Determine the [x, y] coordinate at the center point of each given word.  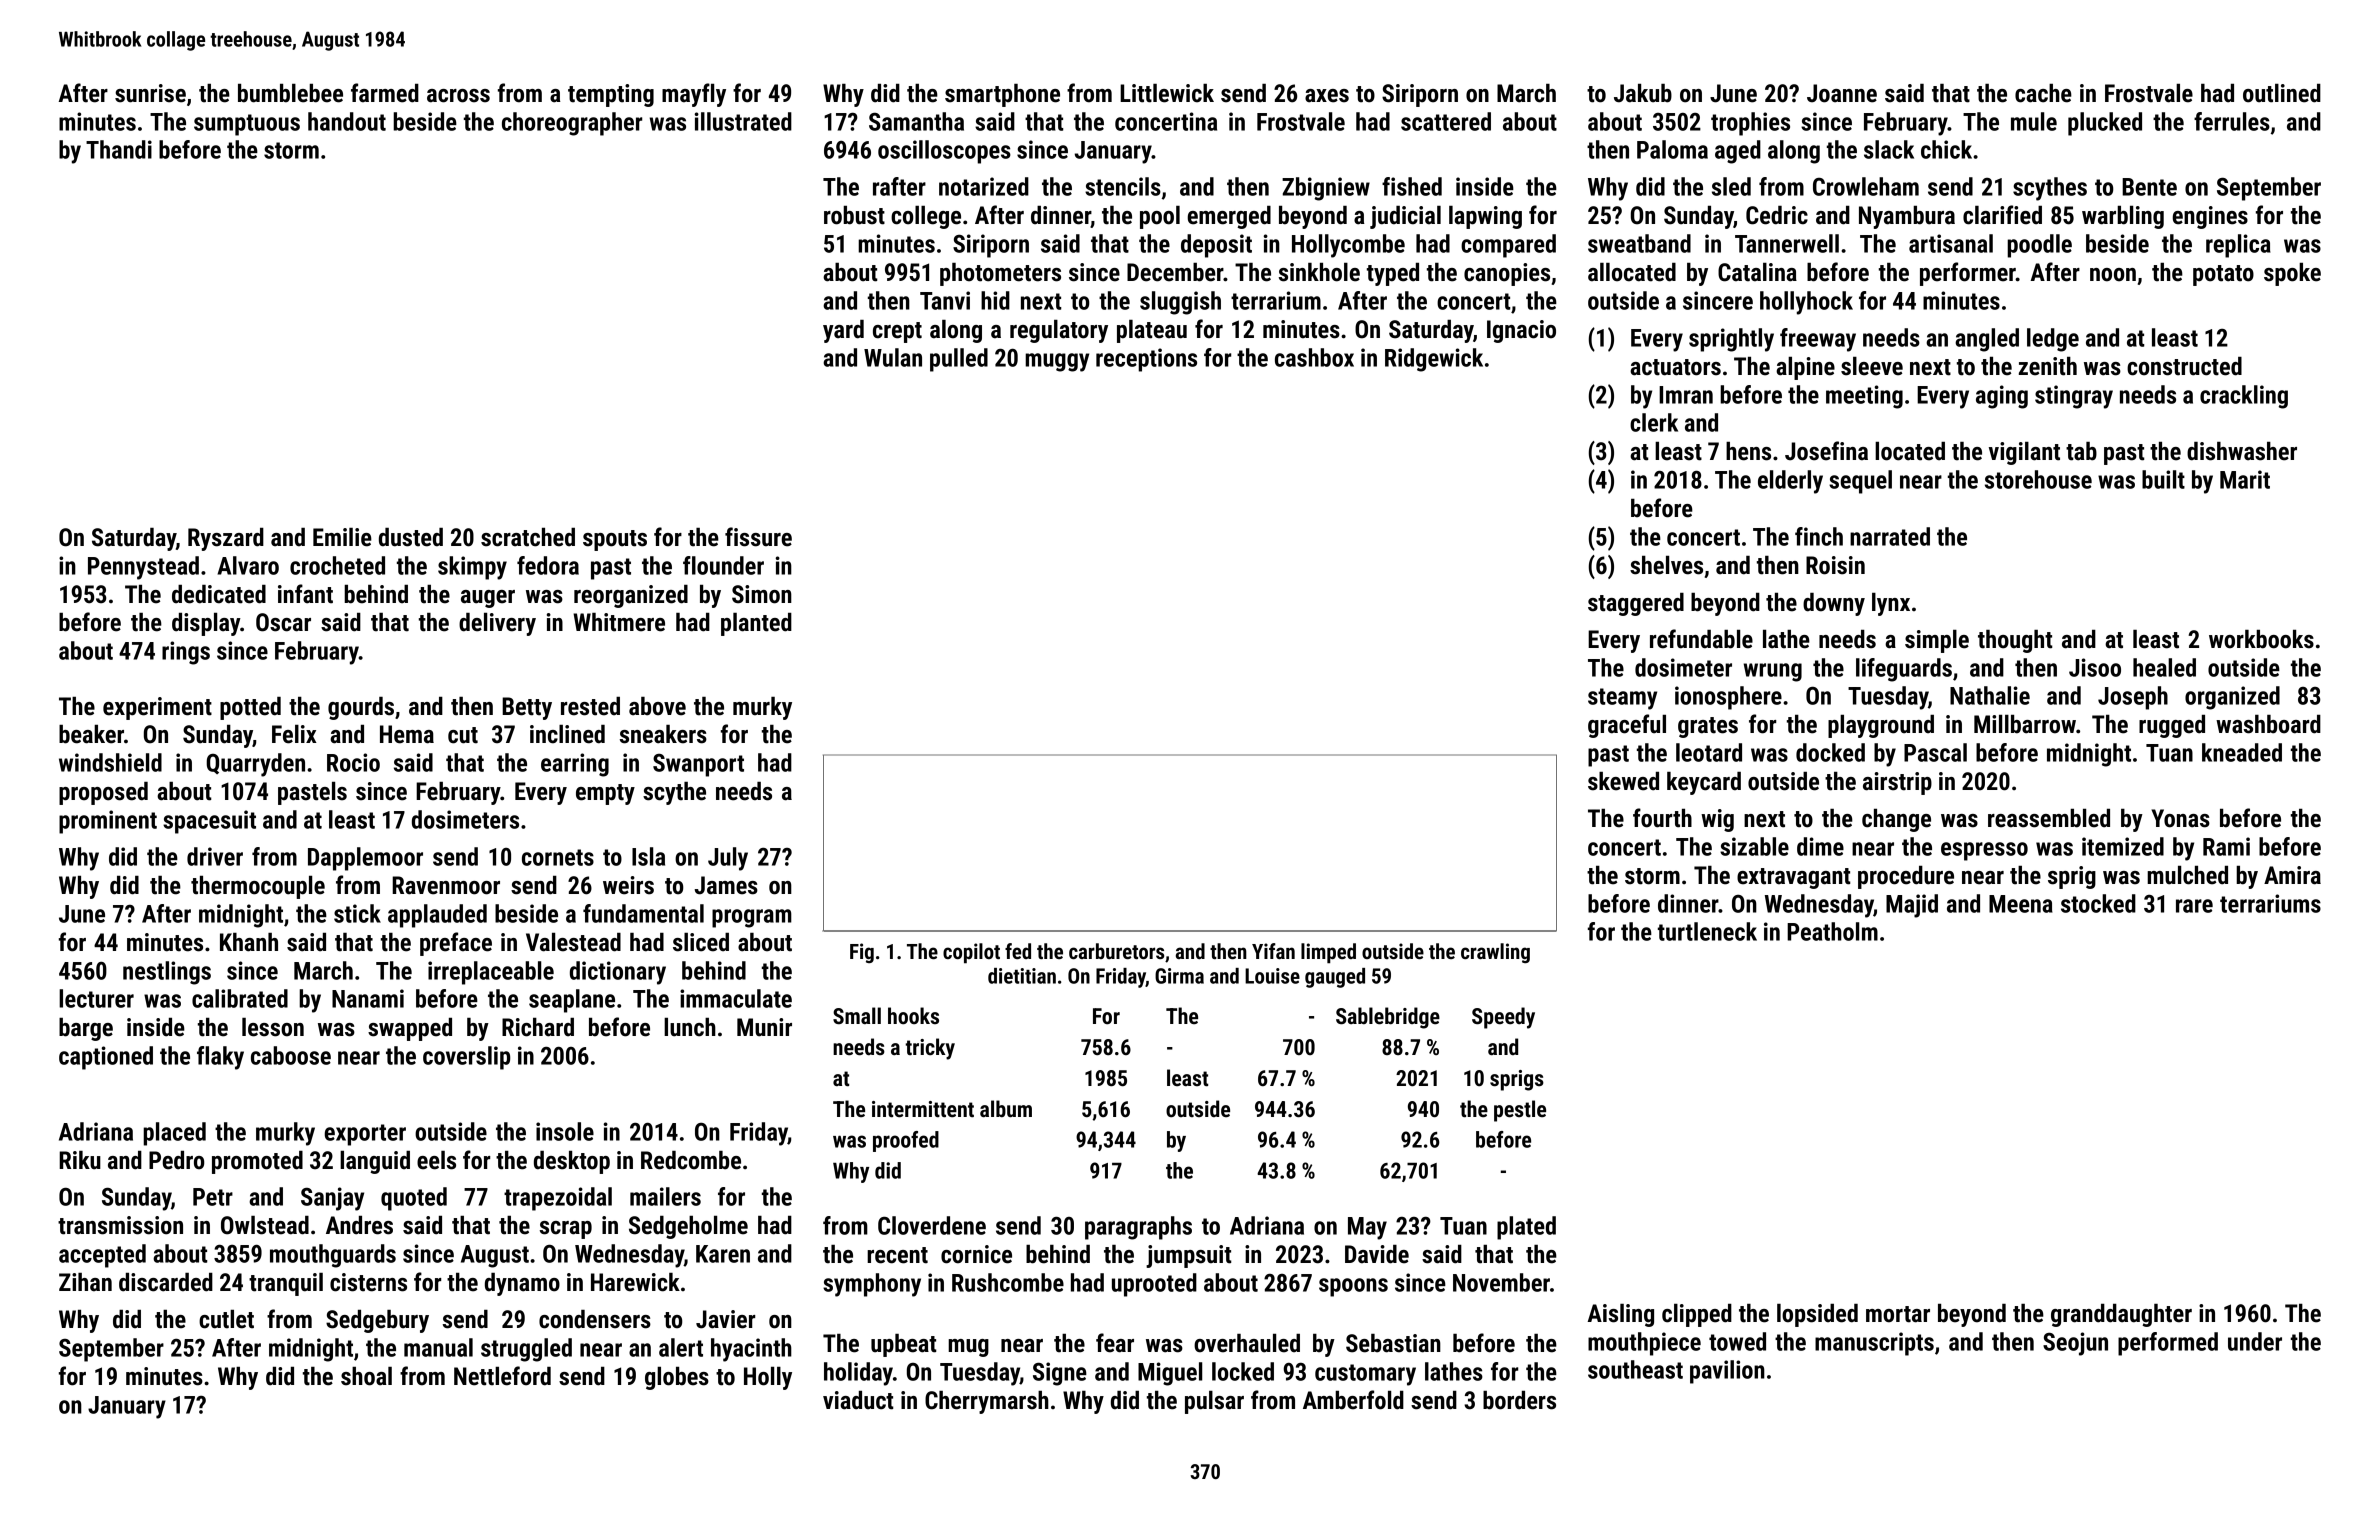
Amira [2292, 875]
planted [756, 624]
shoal [366, 1376]
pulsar [1214, 1402]
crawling [1495, 953]
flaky [220, 1058]
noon [2113, 275]
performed [2168, 1344]
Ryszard [226, 539]
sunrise [150, 93]
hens [1748, 451]
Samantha [916, 121]
